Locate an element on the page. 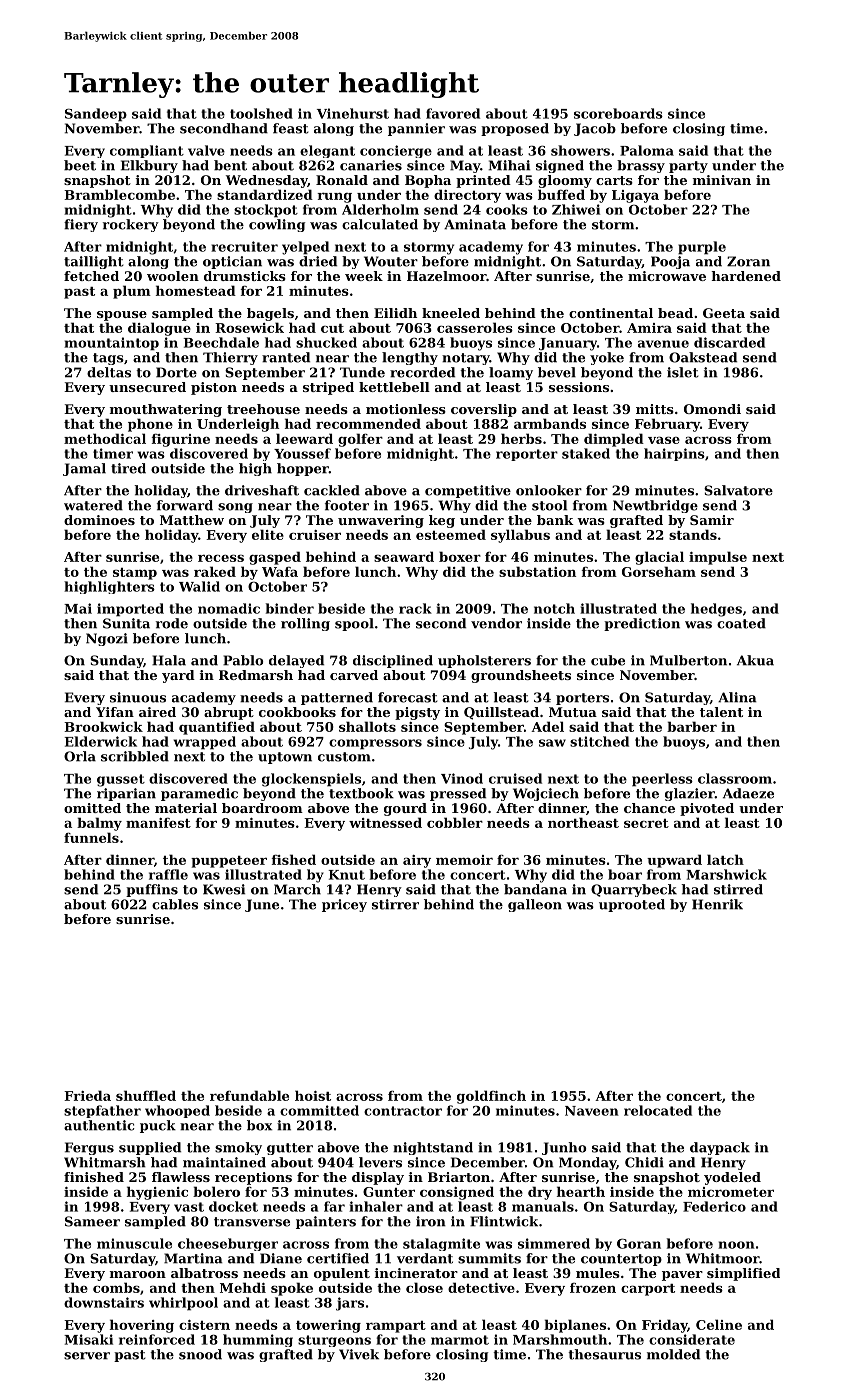 The height and width of the page is (1400, 849). Federico is located at coordinates (714, 1206).
